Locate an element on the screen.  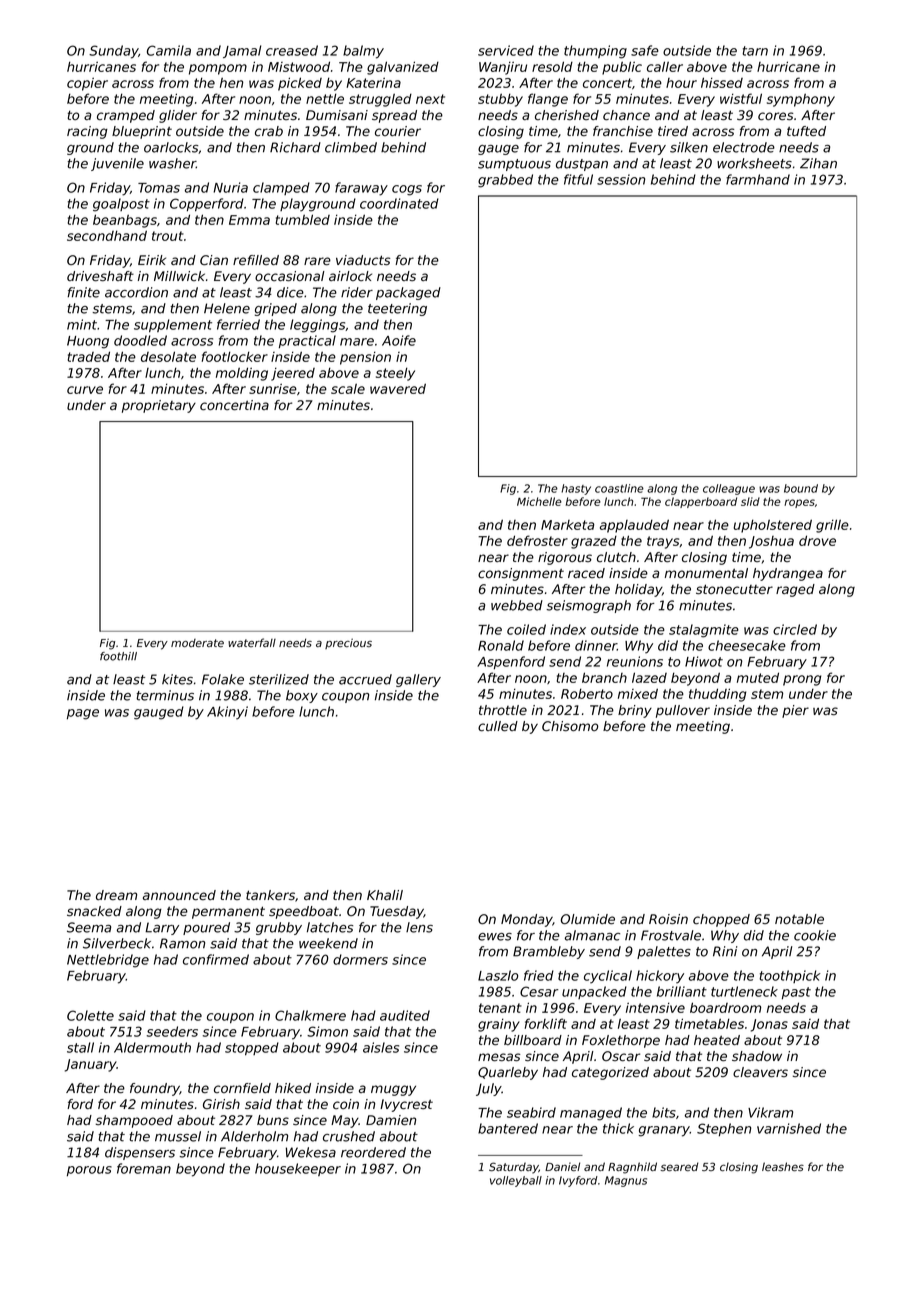
housekeeper is located at coordinates (298, 1169).
